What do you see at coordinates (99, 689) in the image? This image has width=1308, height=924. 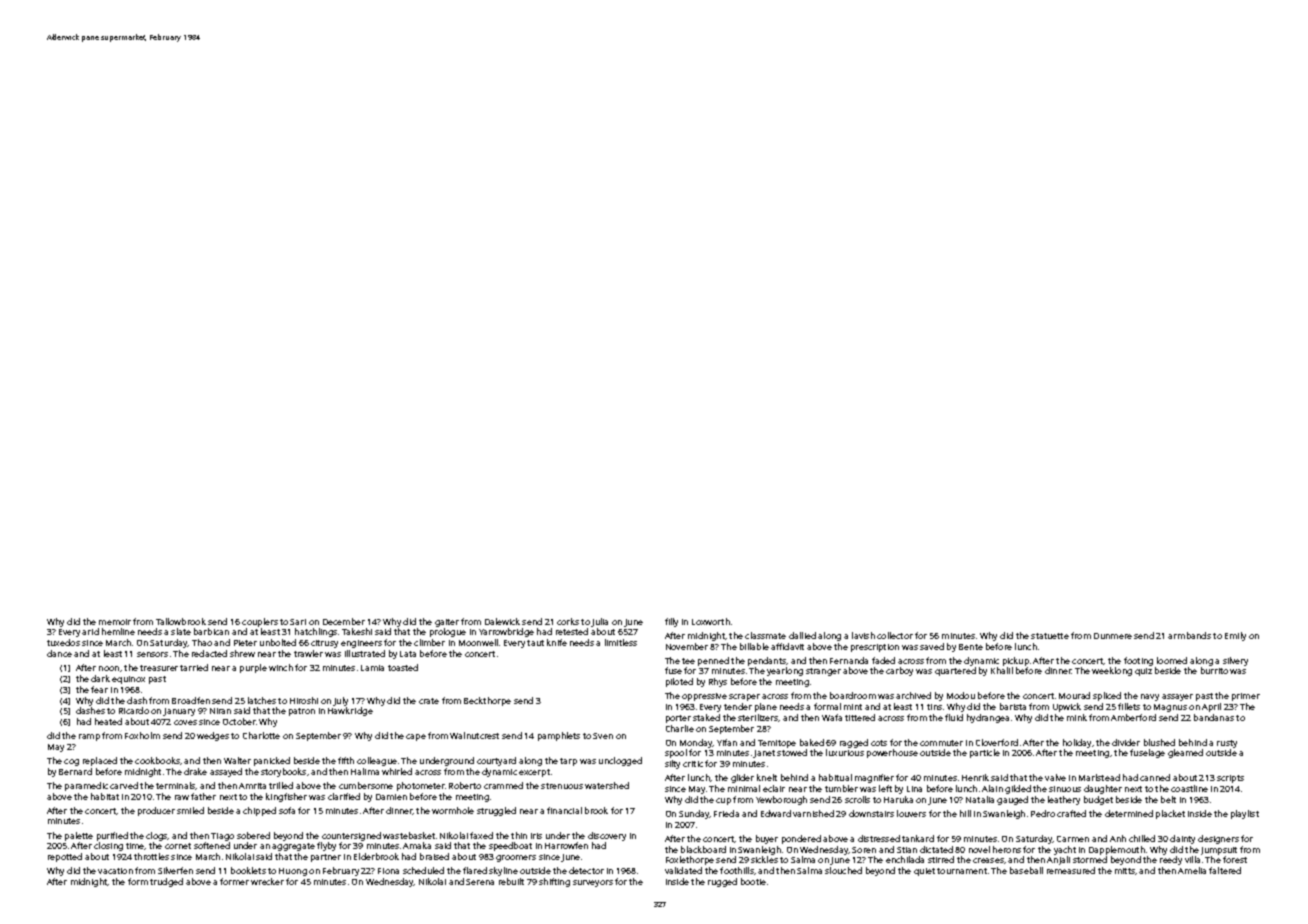 I see `fear` at bounding box center [99, 689].
